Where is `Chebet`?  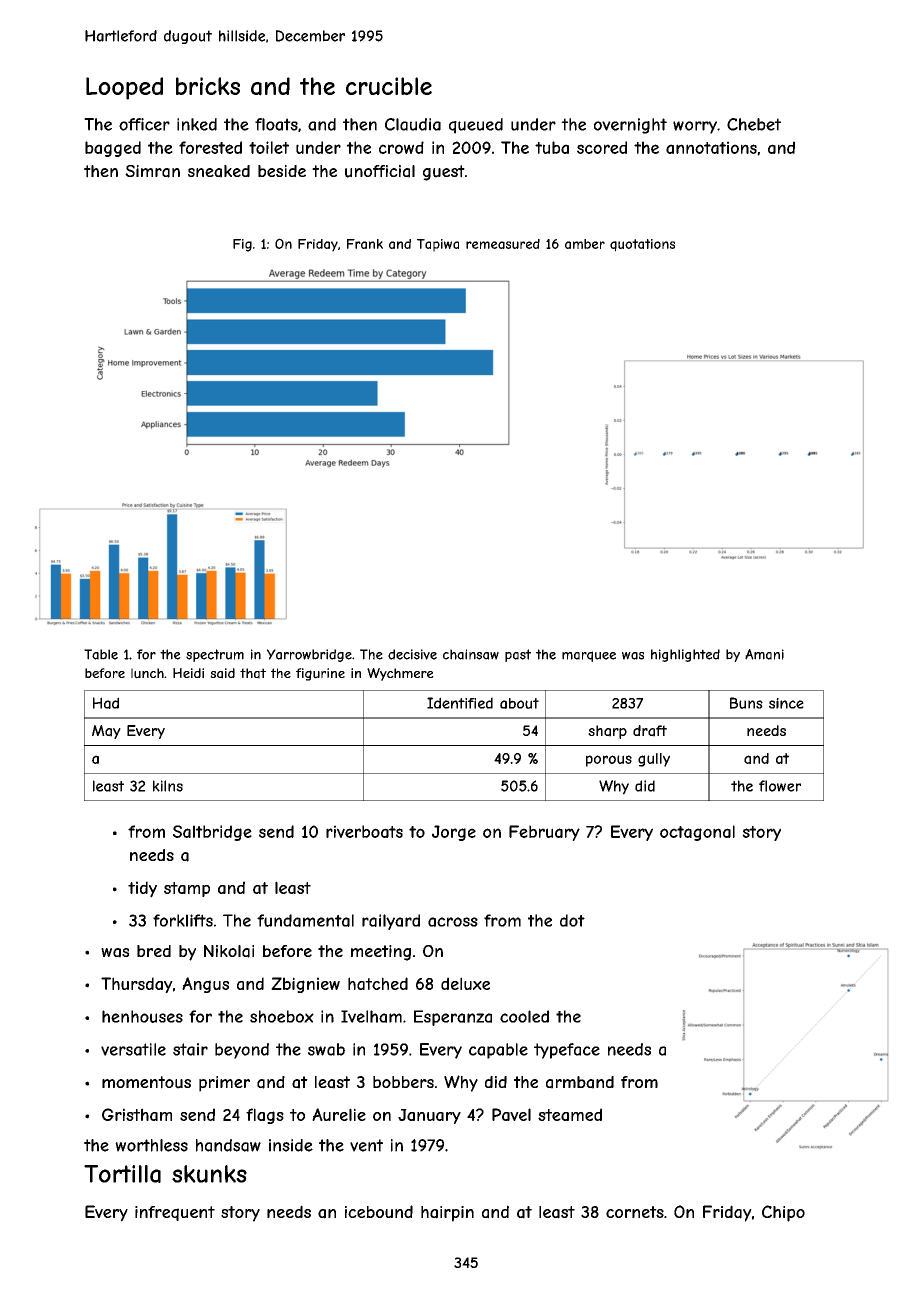 Chebet is located at coordinates (754, 124).
